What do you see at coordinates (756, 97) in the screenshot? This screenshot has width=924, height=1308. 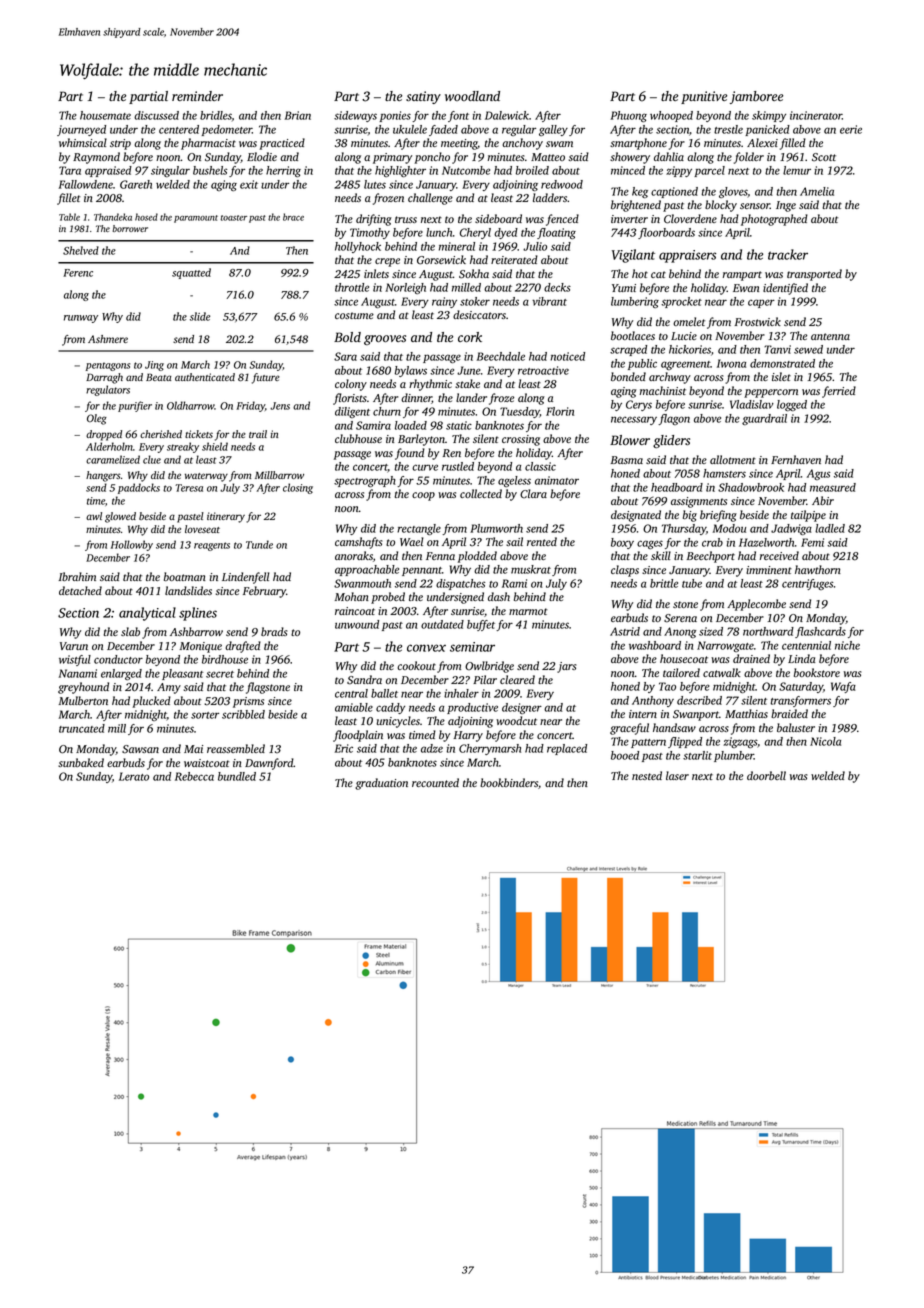 I see `jamboree` at bounding box center [756, 97].
